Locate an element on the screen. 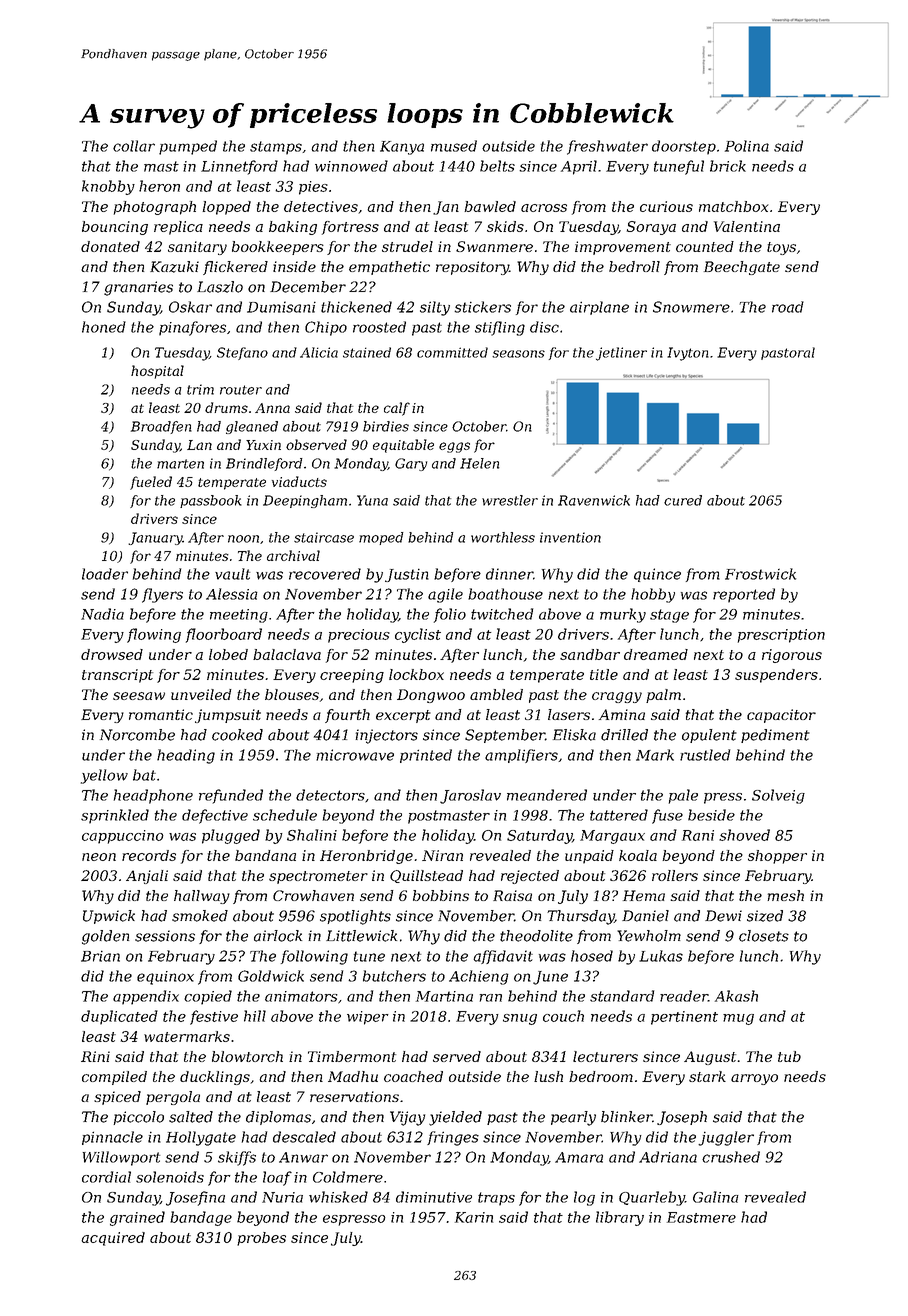  doorstep is located at coordinates (684, 147).
